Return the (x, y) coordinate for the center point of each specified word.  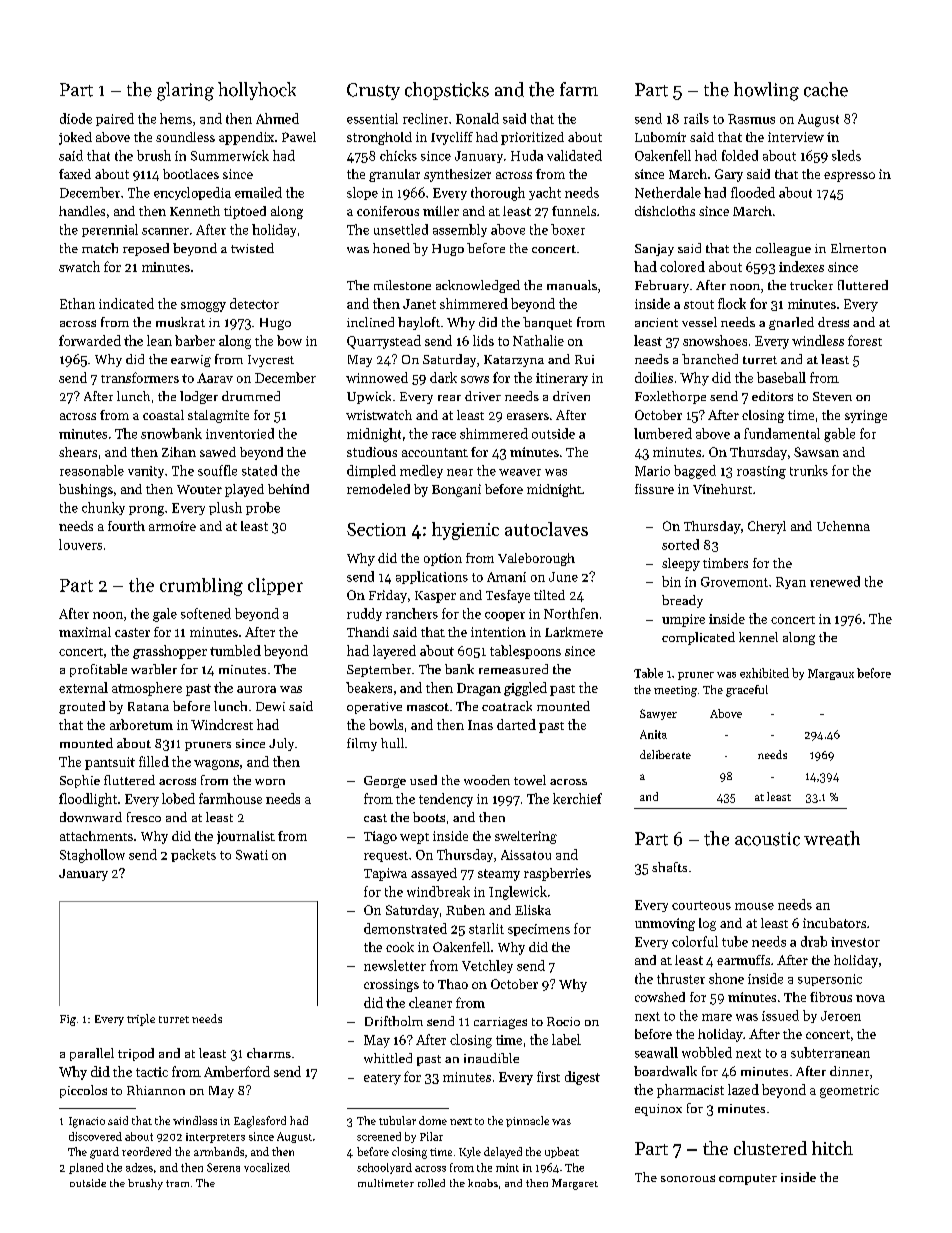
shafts (669, 867)
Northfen (571, 613)
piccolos (83, 1091)
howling (766, 91)
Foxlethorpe (670, 397)
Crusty (373, 91)
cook (400, 947)
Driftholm (394, 1021)
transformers (140, 377)
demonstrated (405, 928)
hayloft (419, 323)
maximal (85, 632)
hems (176, 118)
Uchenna (843, 526)
